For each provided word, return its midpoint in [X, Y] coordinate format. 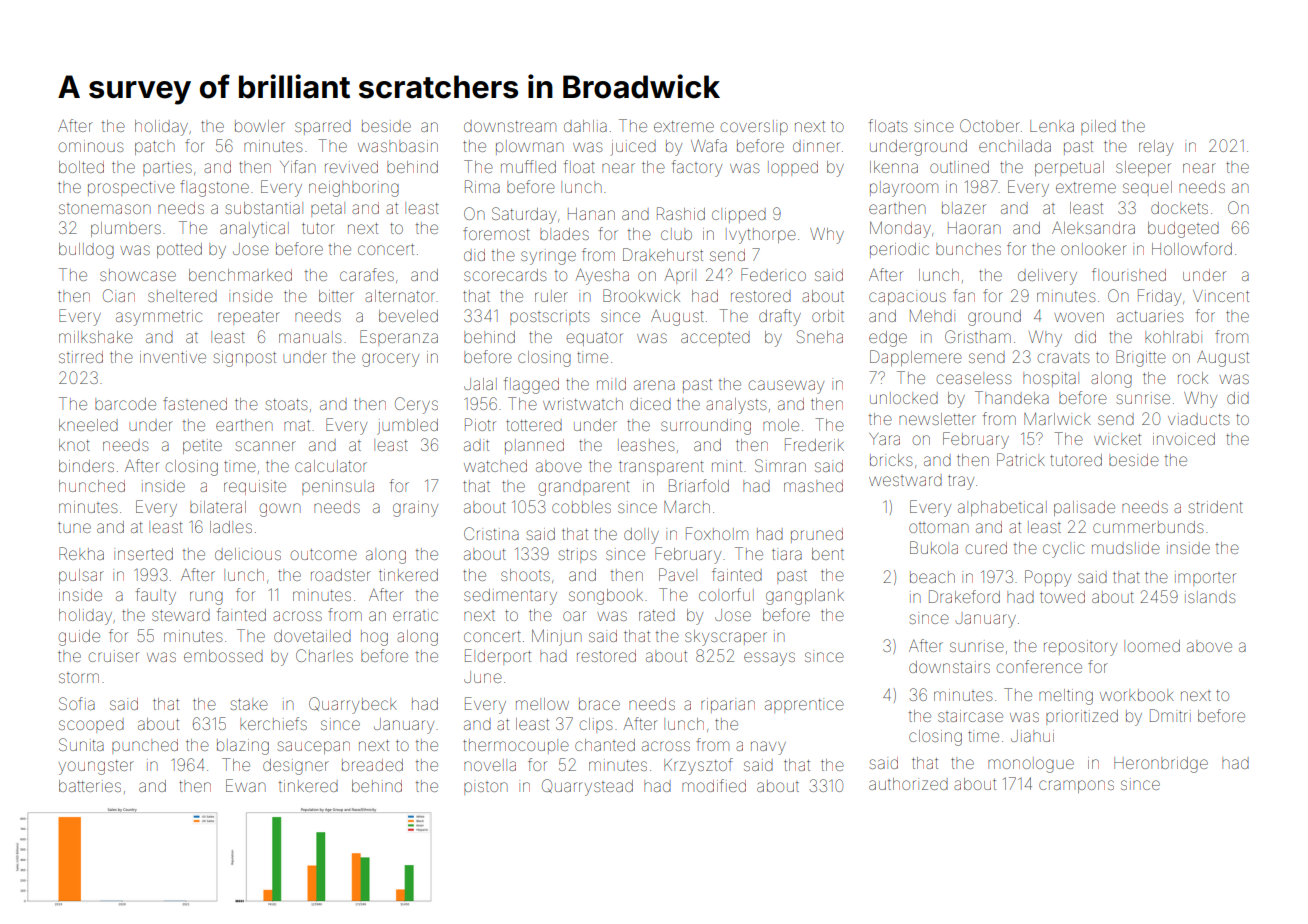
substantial [264, 208]
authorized [908, 784]
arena [654, 385]
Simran [780, 465]
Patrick [1021, 459]
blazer [964, 208]
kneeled [88, 425]
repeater [249, 318]
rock [1193, 378]
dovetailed [312, 636]
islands [1210, 597]
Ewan [246, 785]
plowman [530, 147]
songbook [606, 597]
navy [768, 748]
